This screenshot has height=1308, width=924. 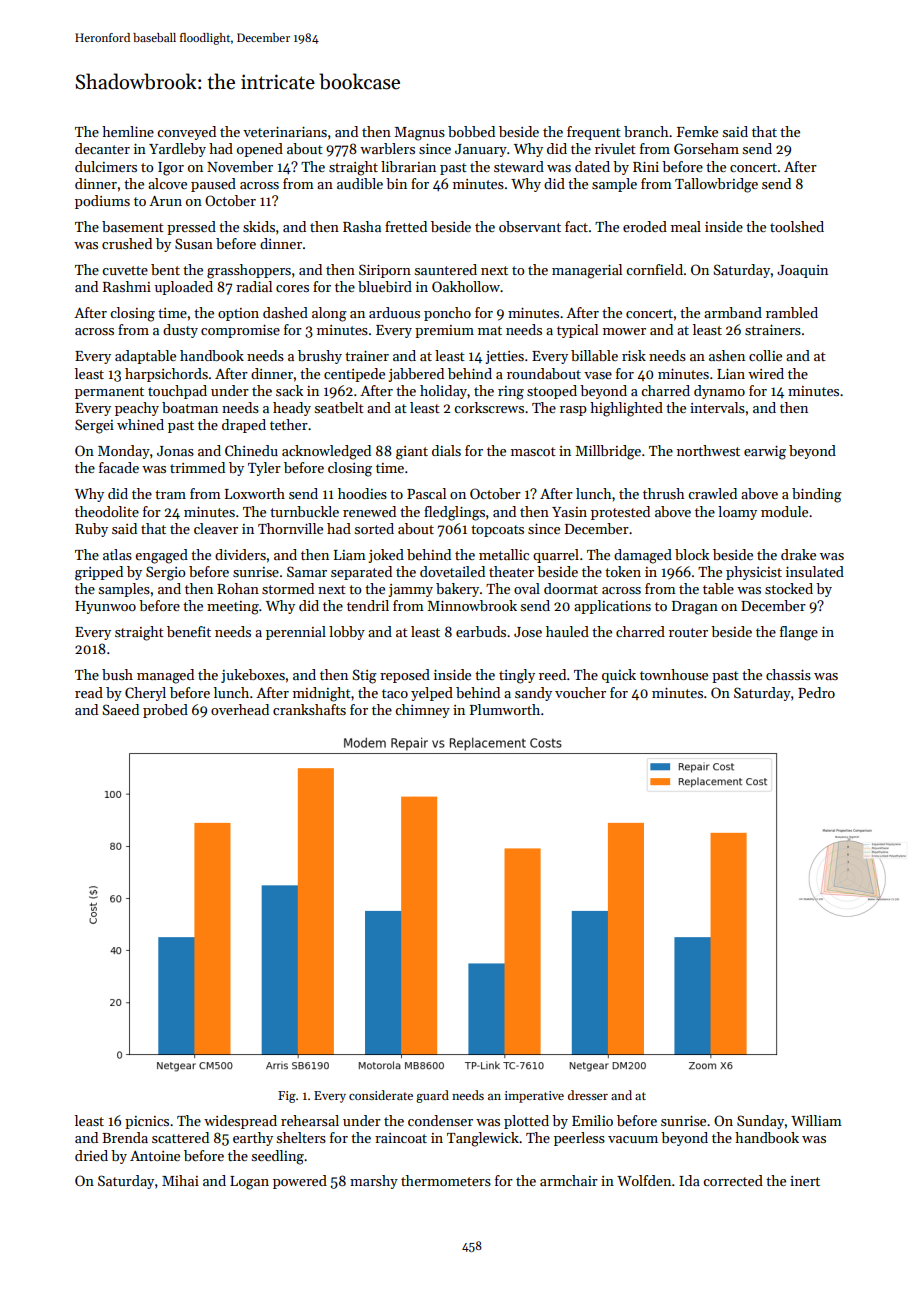 I want to click on dried, so click(x=91, y=1155).
